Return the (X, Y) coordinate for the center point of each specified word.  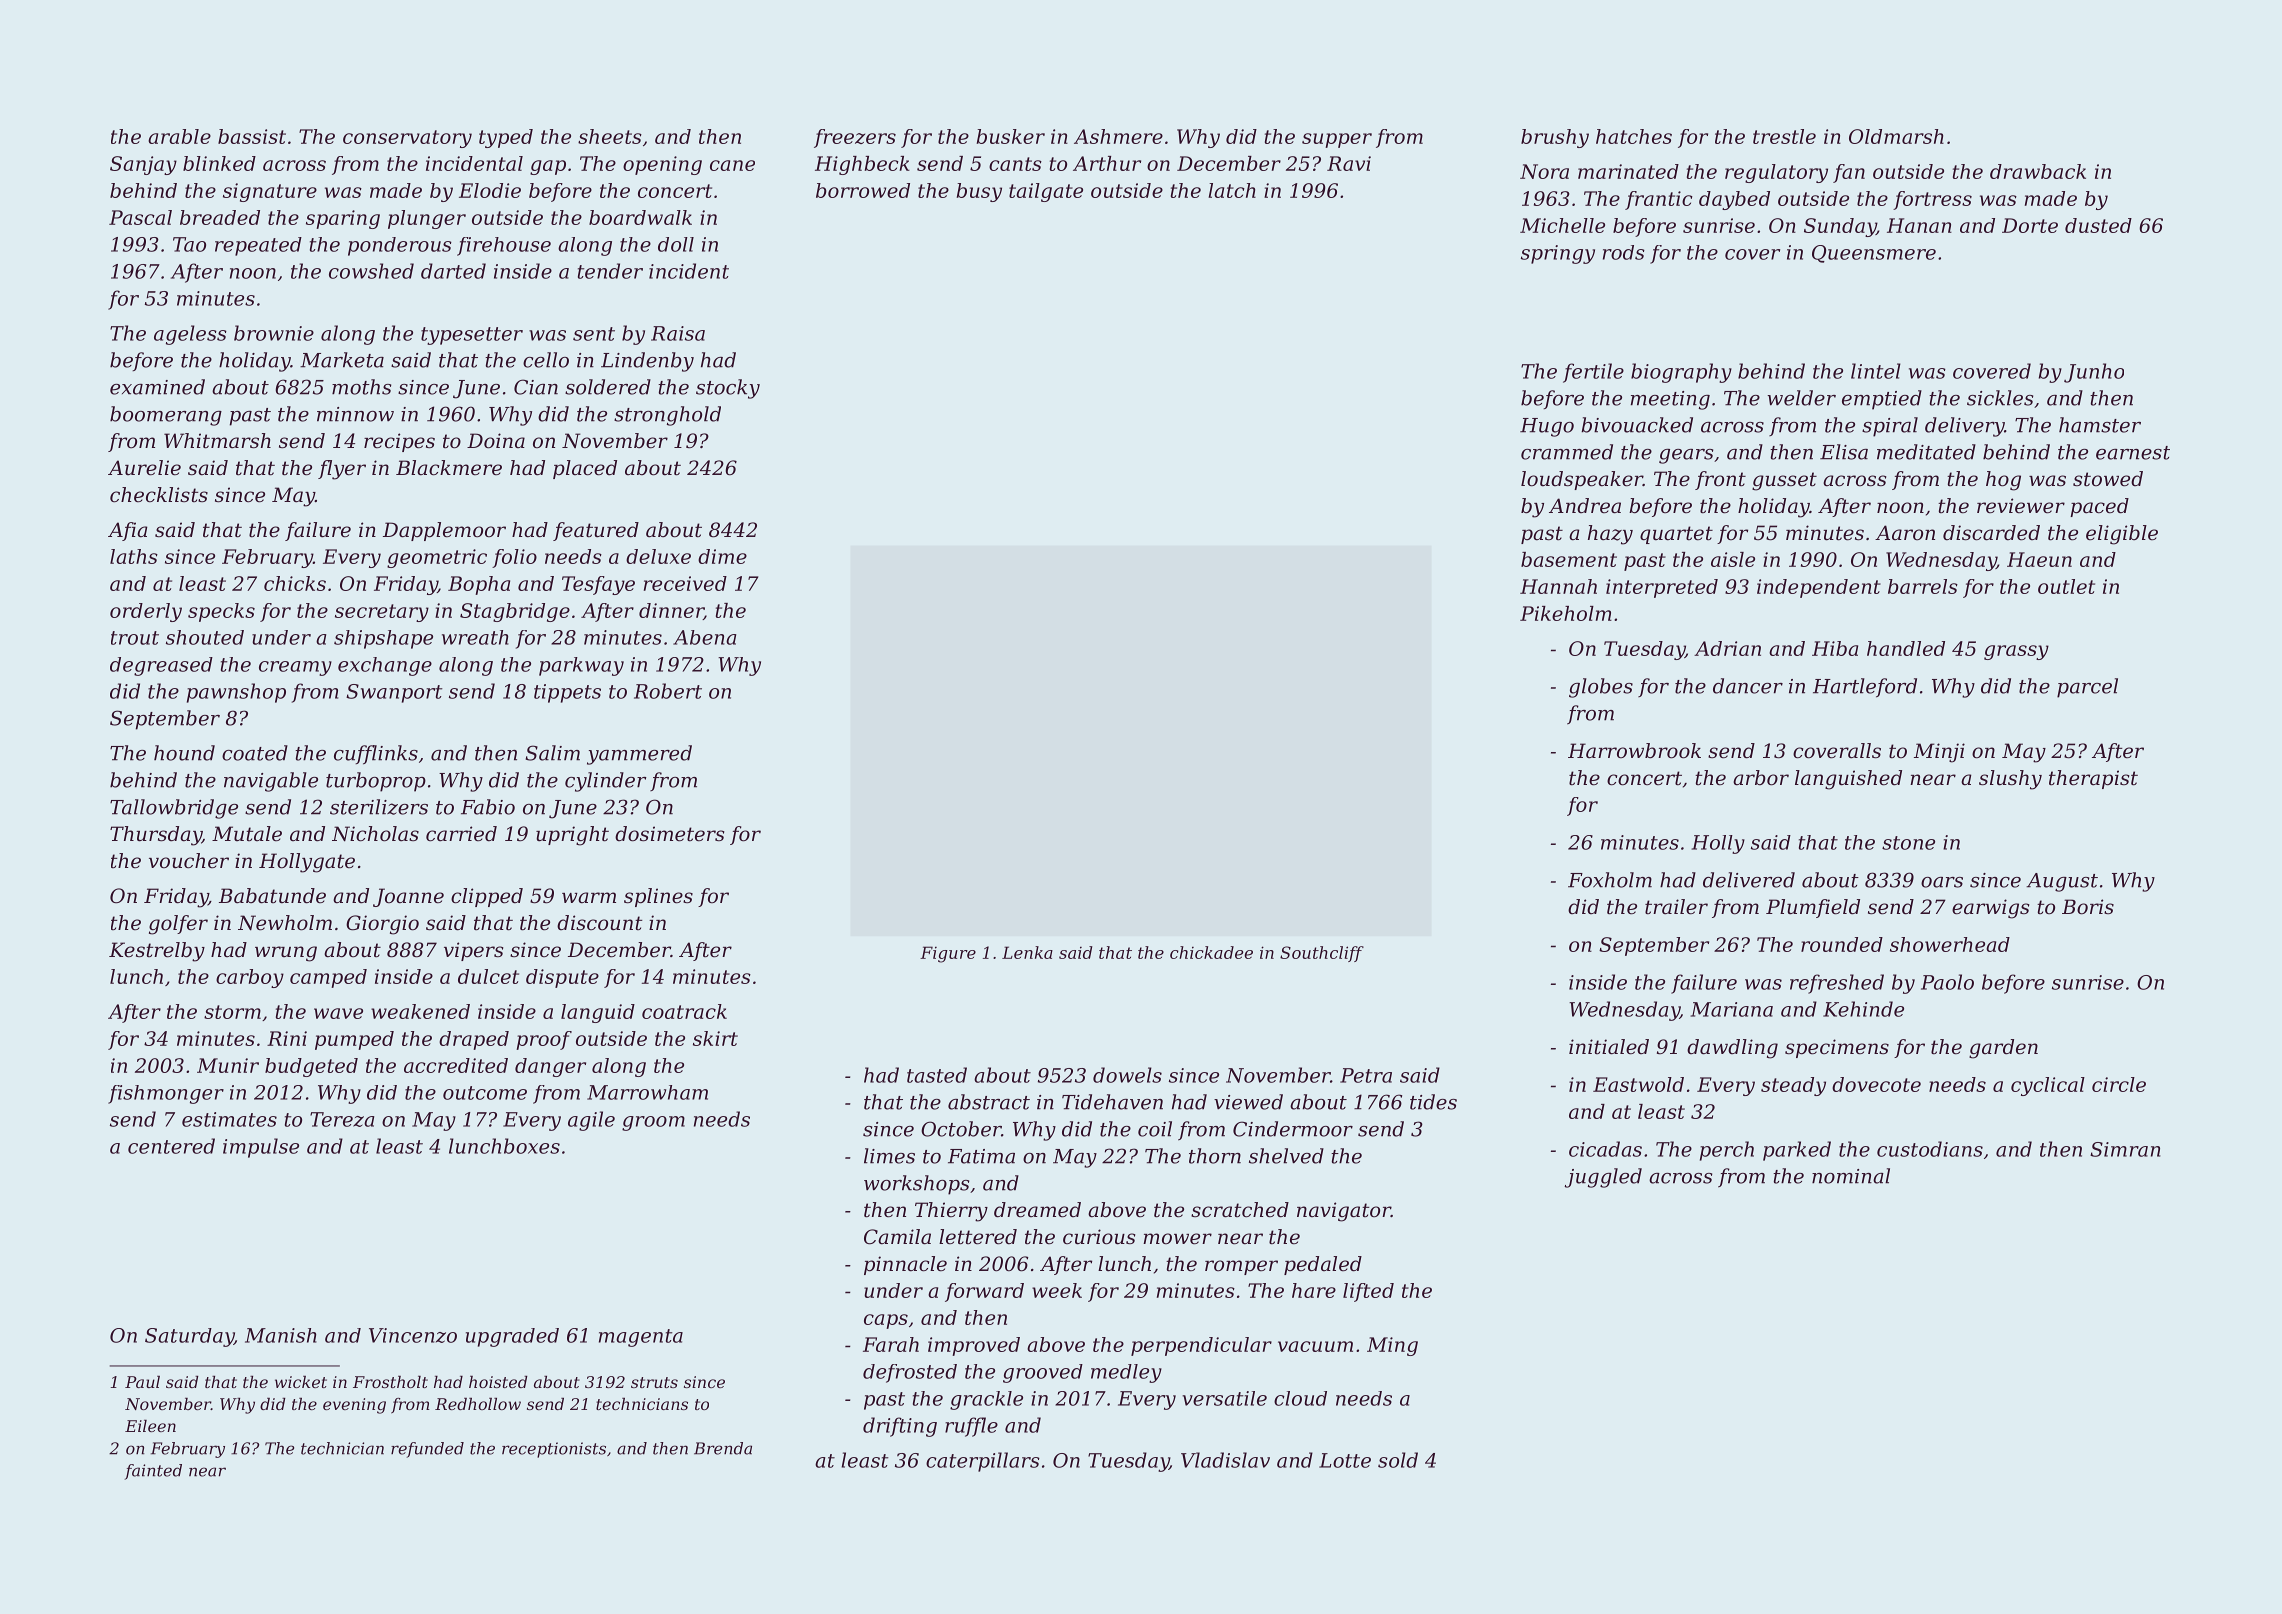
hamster (2100, 425)
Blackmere (449, 468)
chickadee (1211, 952)
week (1057, 1290)
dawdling (1732, 1049)
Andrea (1585, 506)
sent (594, 334)
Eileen (150, 1426)
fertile (1593, 373)
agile (591, 1121)
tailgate (1046, 192)
